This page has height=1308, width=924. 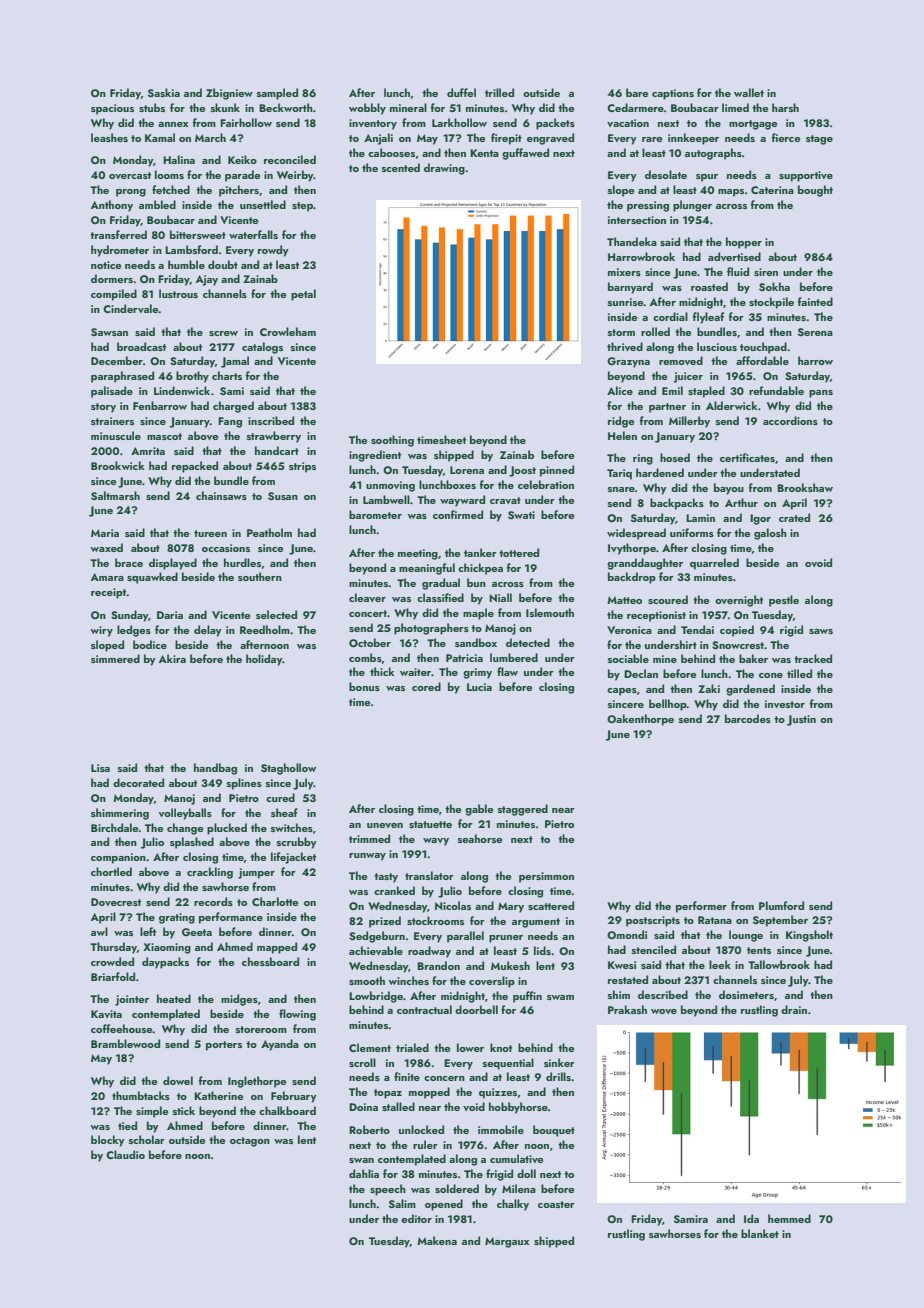 I want to click on Susan, so click(x=283, y=496).
